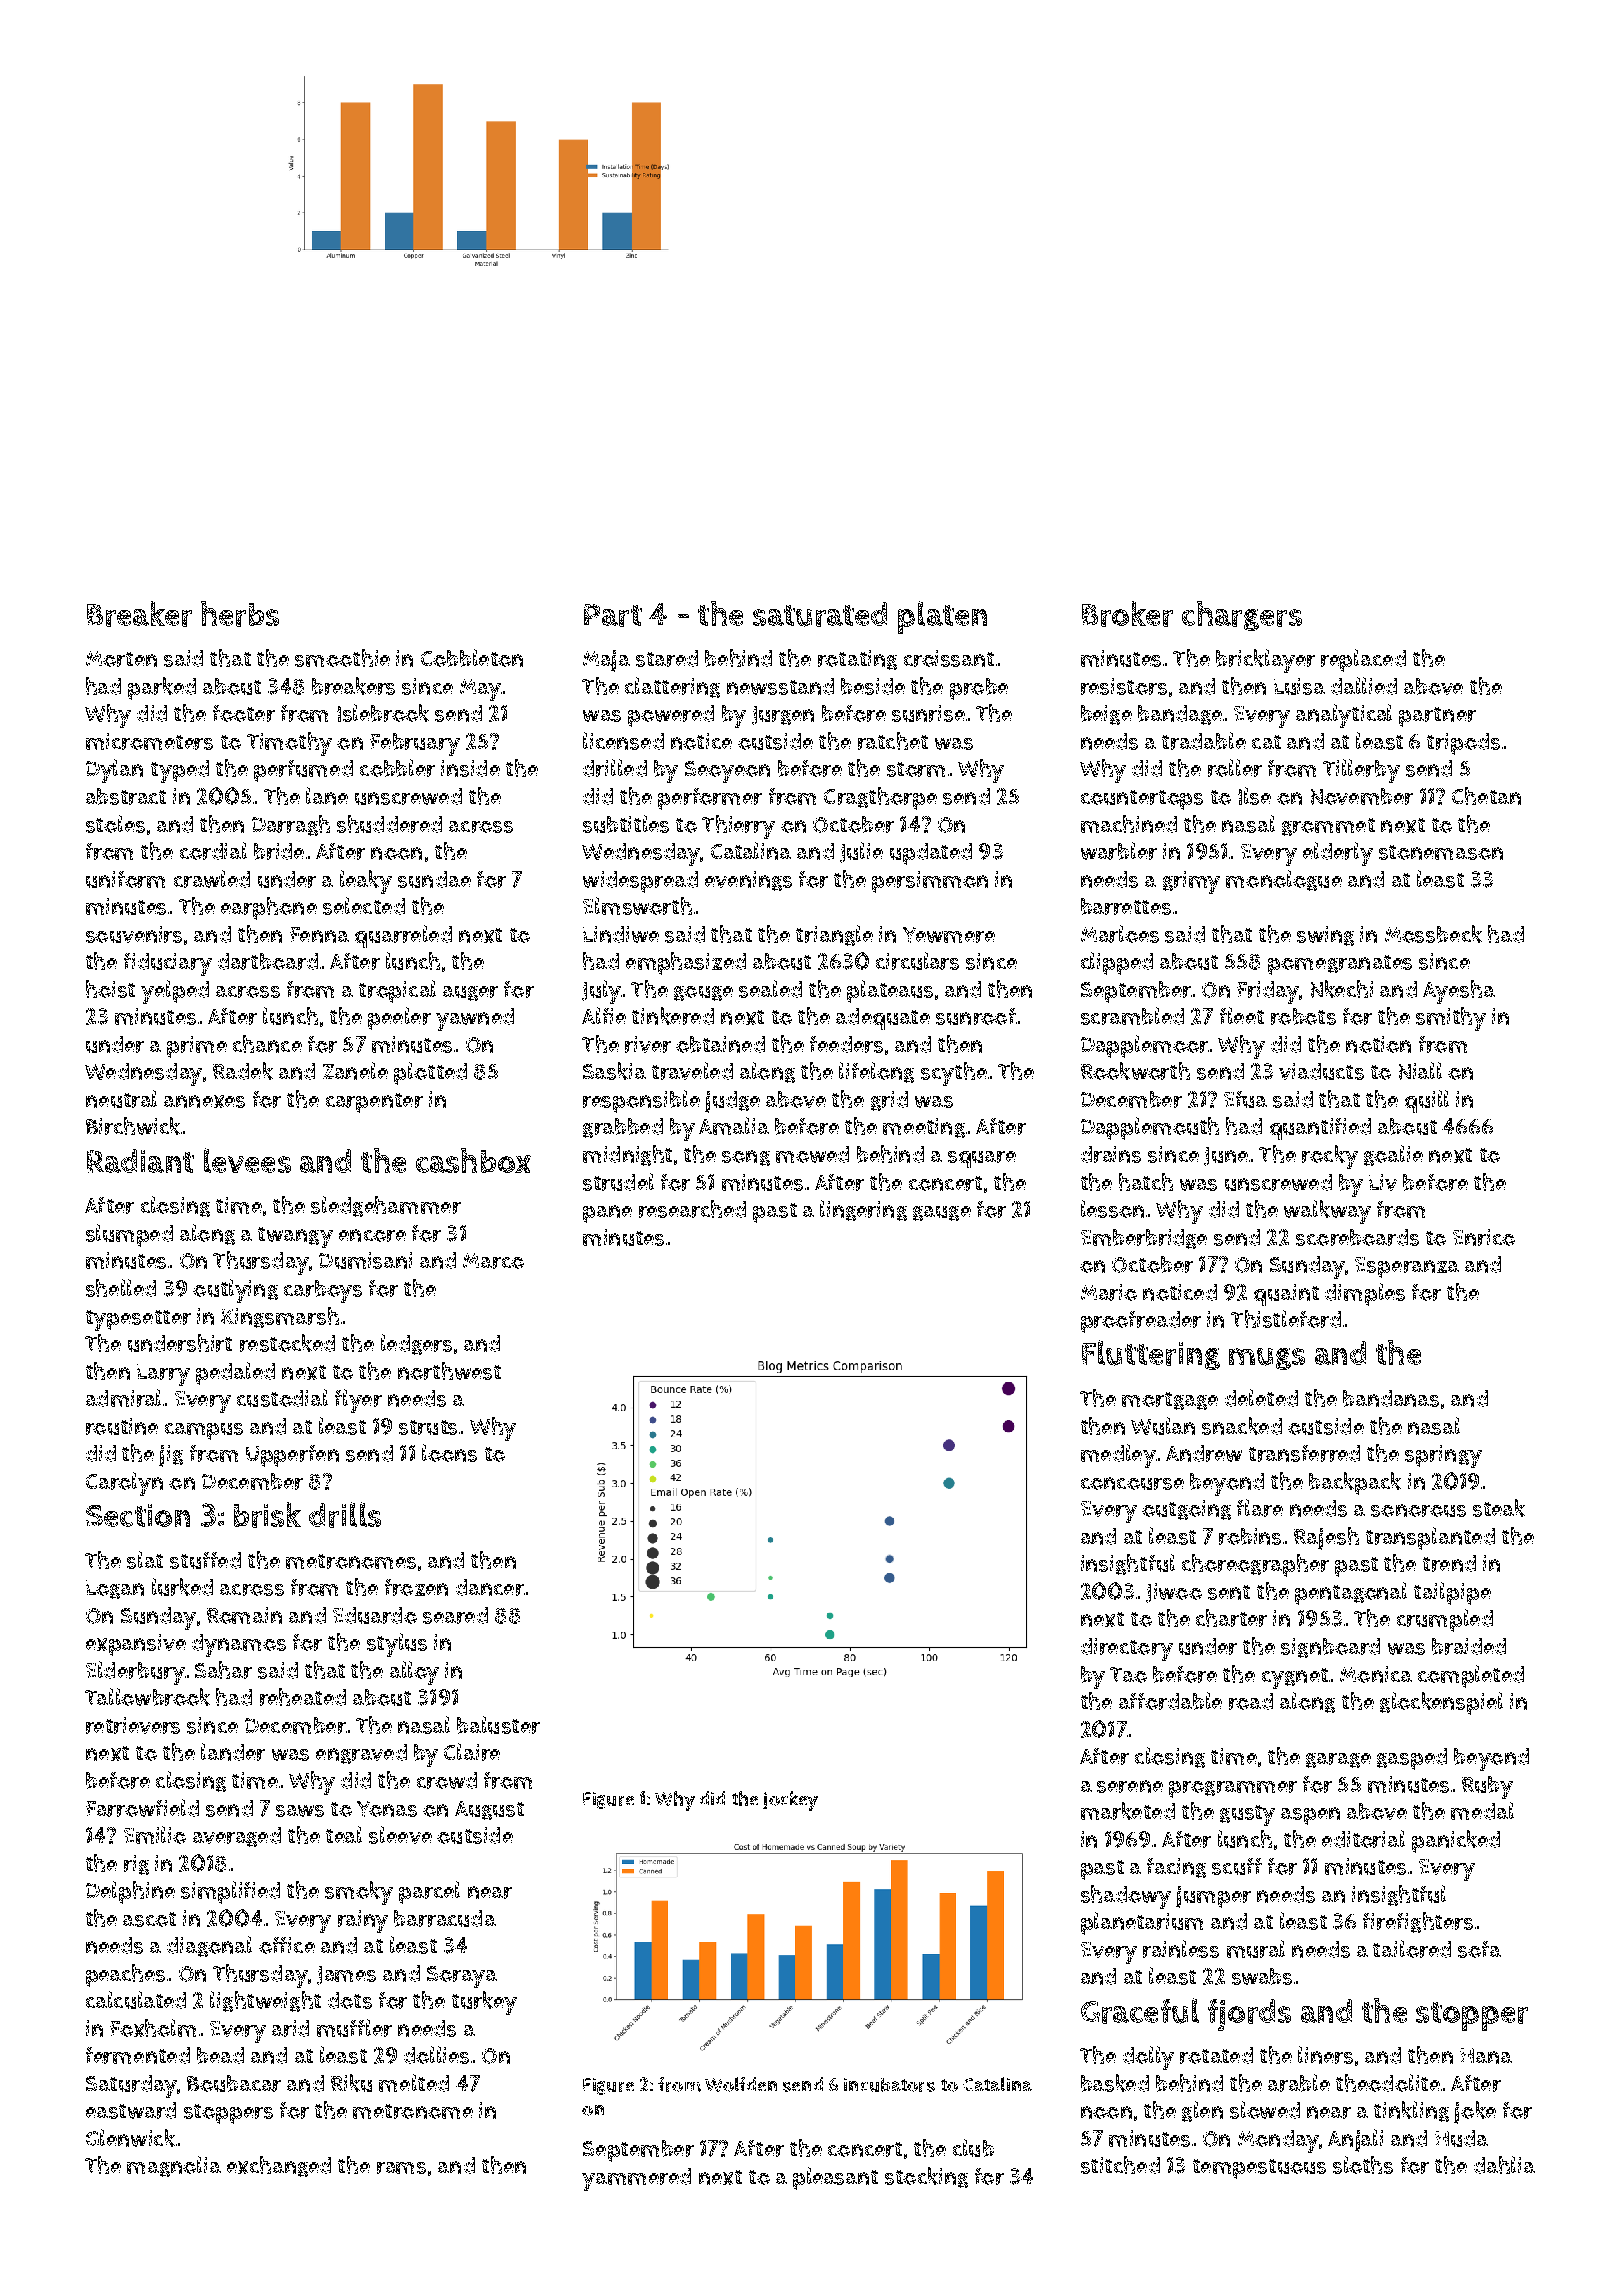 The height and width of the image is (2292, 1620). What do you see at coordinates (291, 825) in the image?
I see `Darragh` at bounding box center [291, 825].
